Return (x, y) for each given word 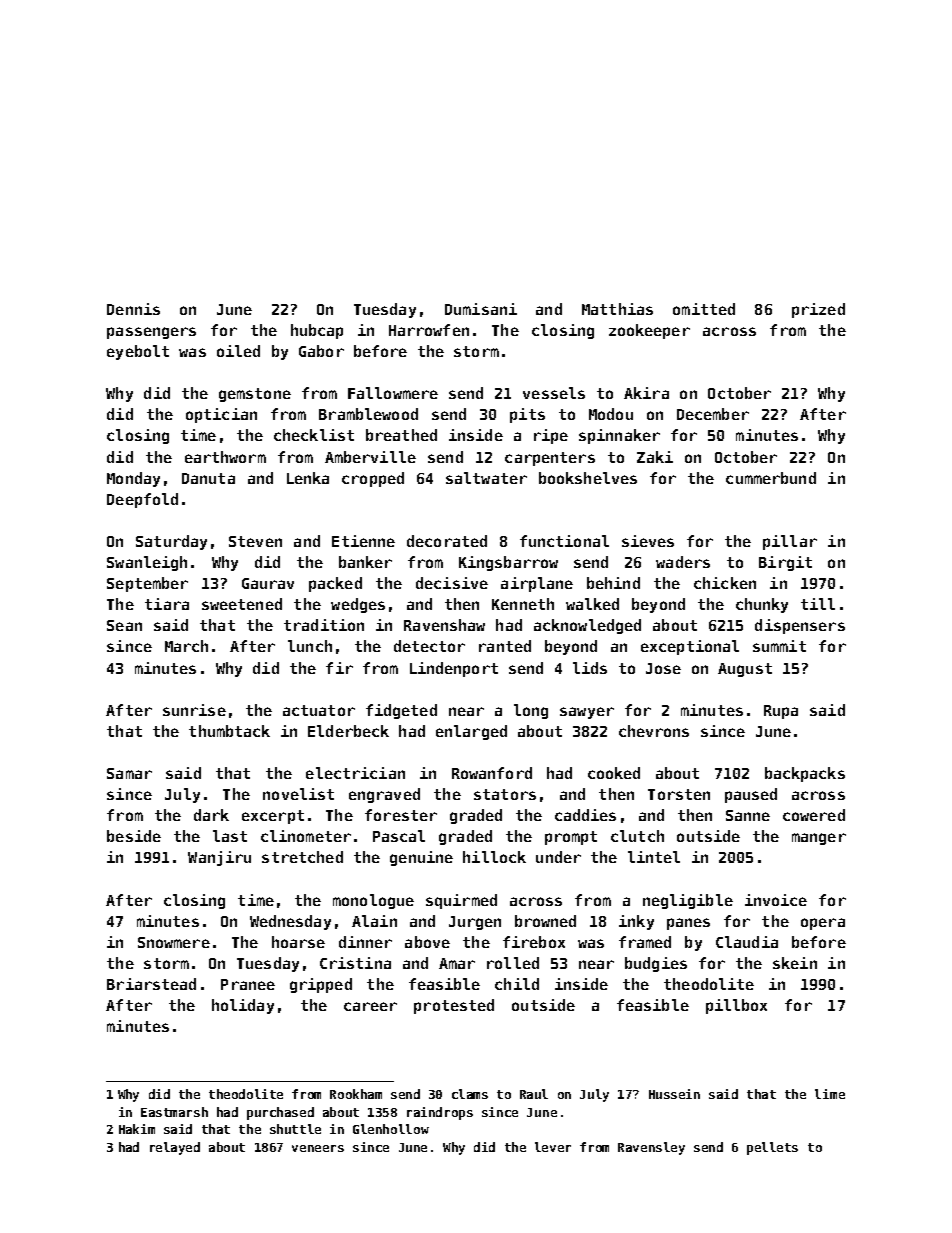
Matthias (617, 309)
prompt (571, 838)
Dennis (133, 309)
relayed (175, 1148)
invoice (776, 900)
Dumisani (481, 309)
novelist (298, 794)
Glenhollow (391, 1129)
